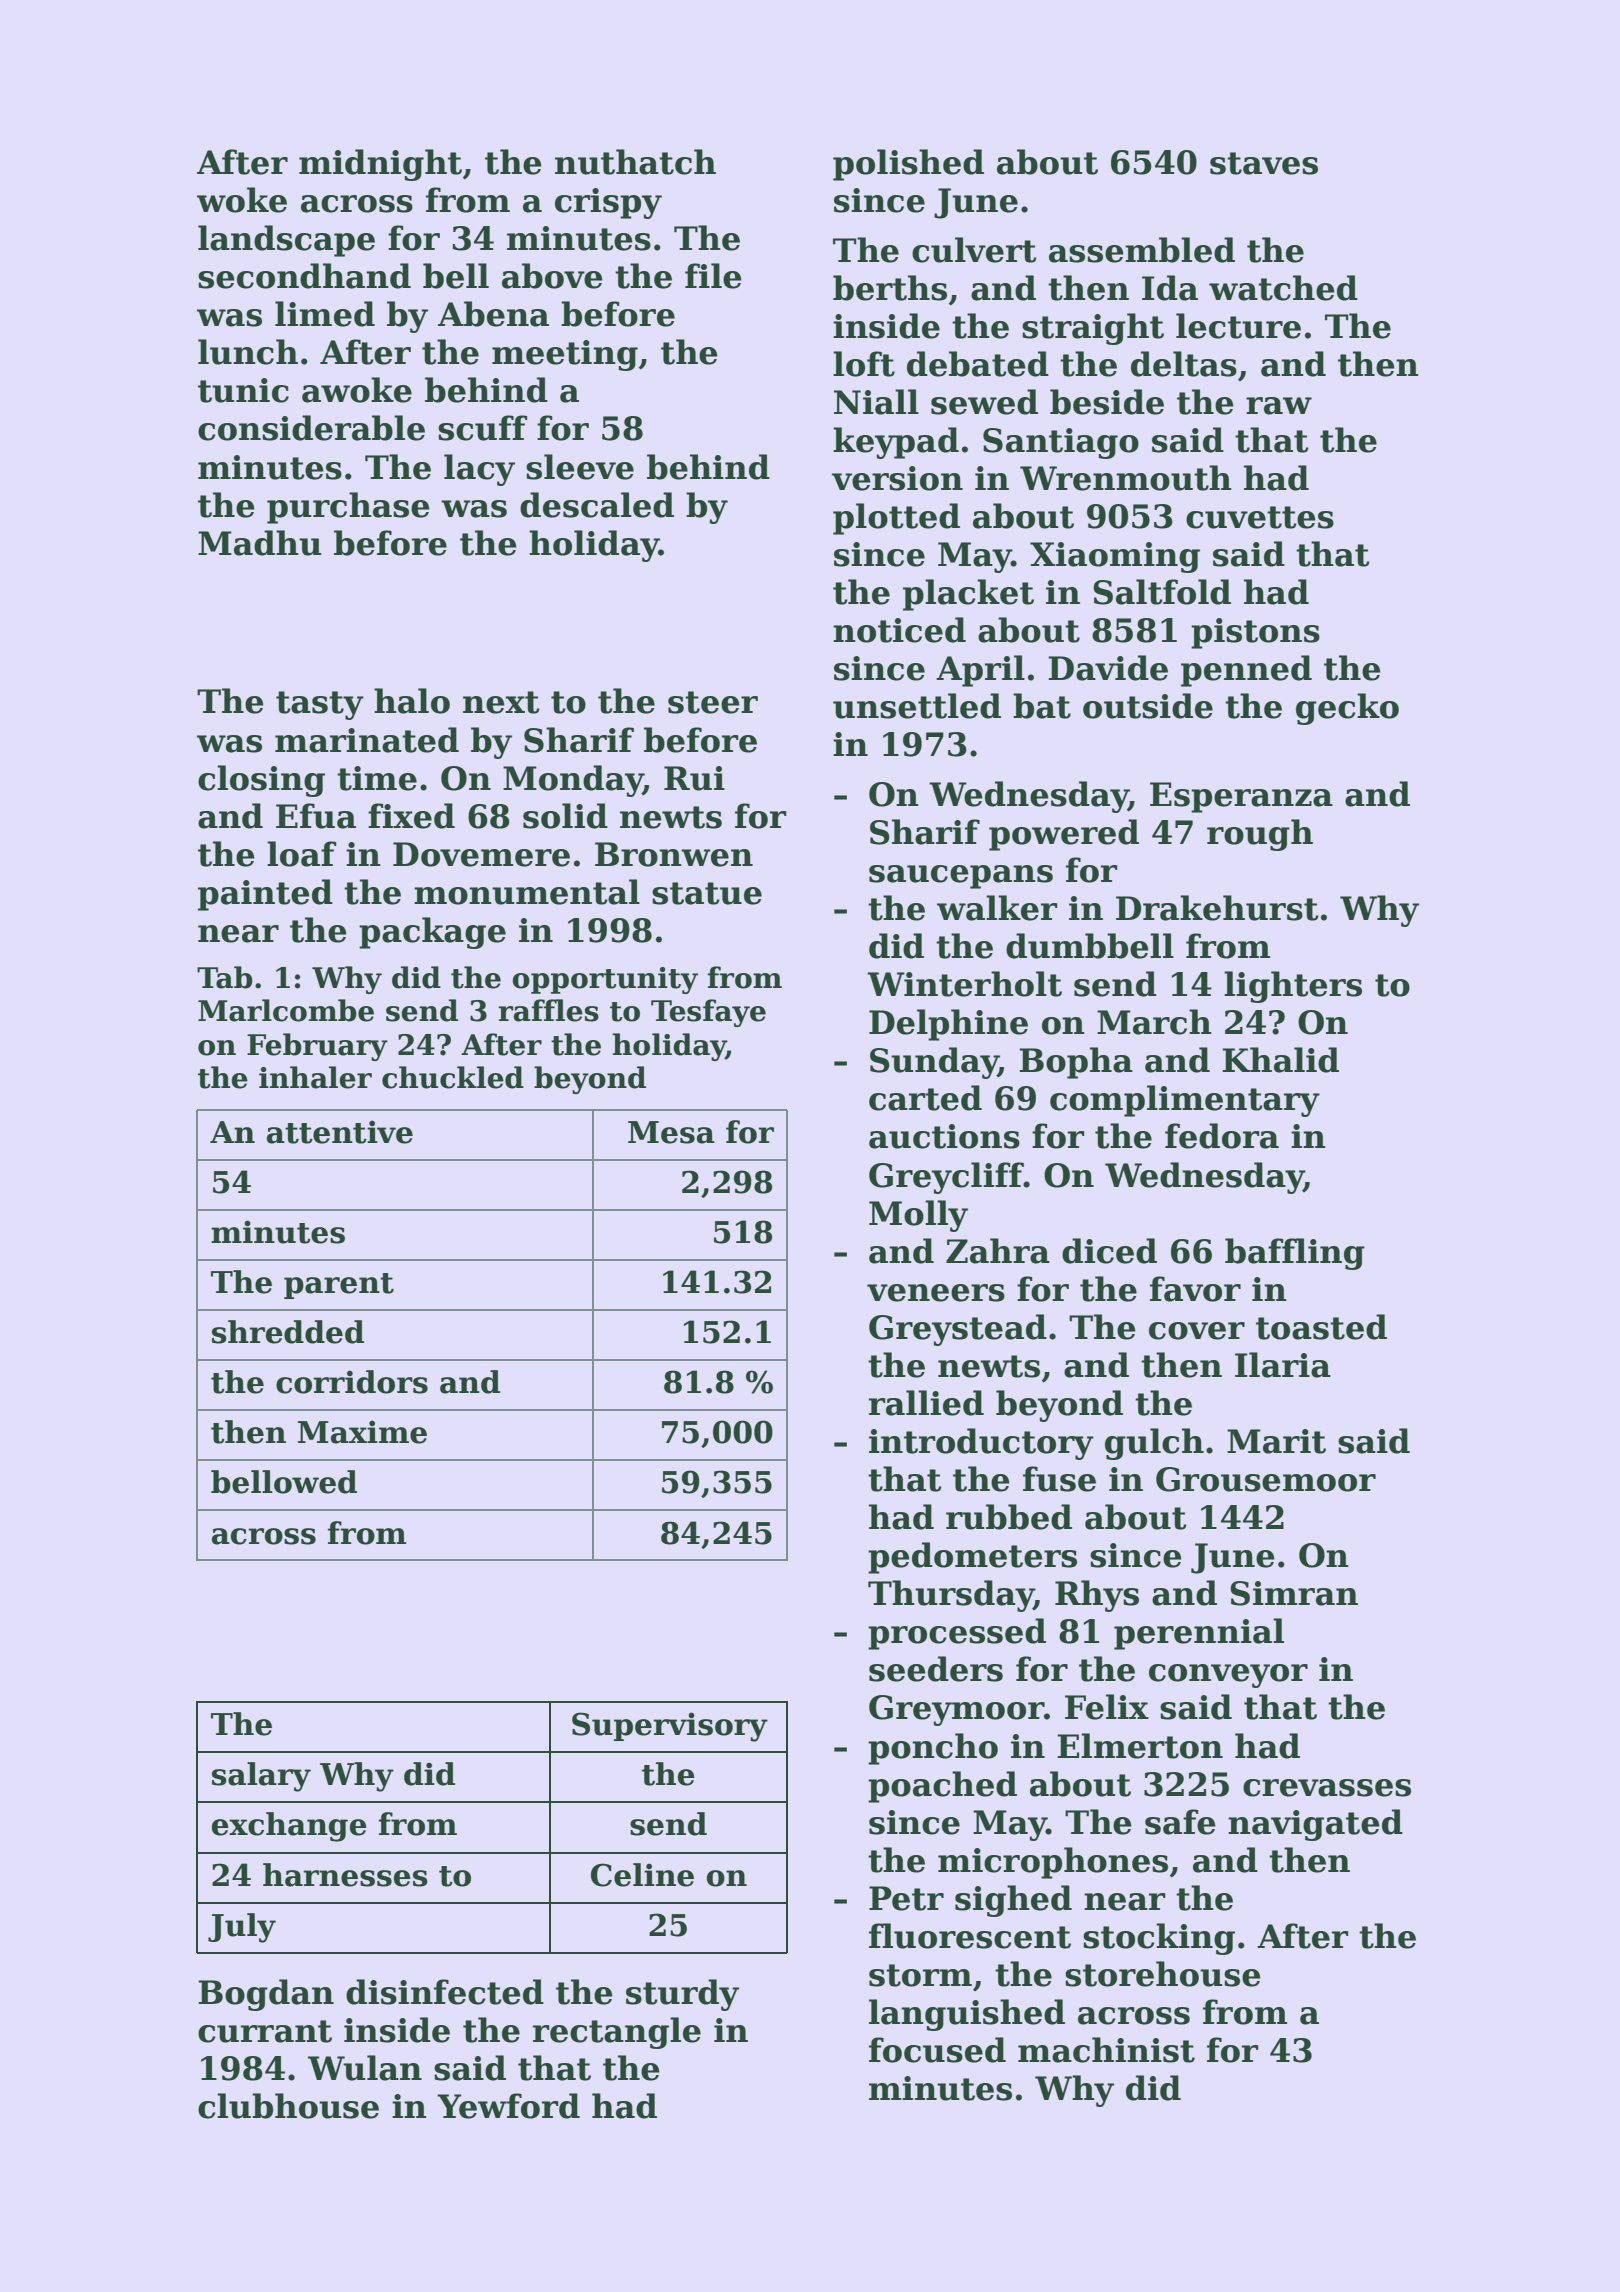 Image resolution: width=1620 pixels, height=2292 pixels. What do you see at coordinates (345, 1875) in the page?
I see `harnesses` at bounding box center [345, 1875].
